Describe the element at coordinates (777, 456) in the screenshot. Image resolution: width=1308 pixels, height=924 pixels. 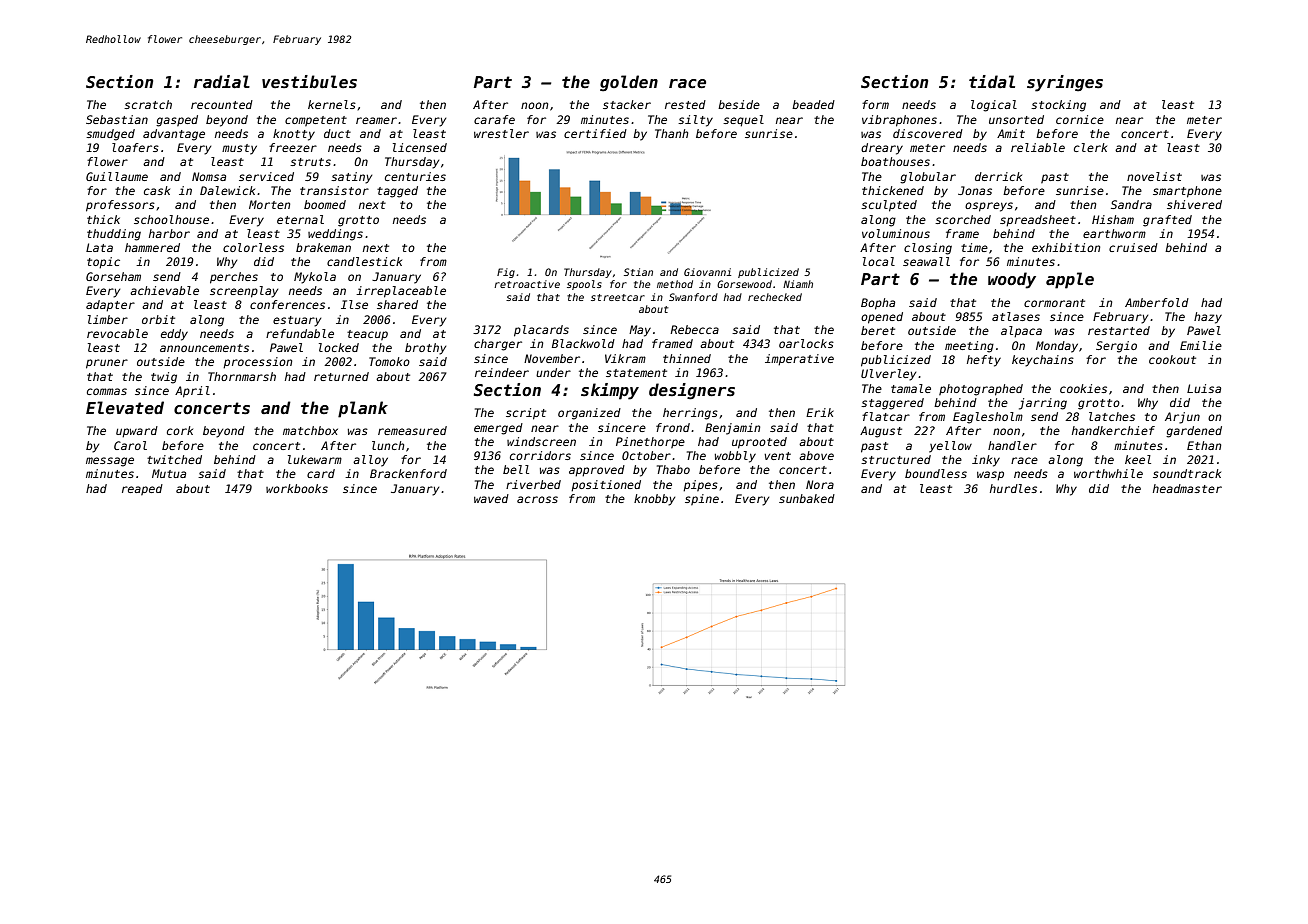
I see `vent` at that location.
